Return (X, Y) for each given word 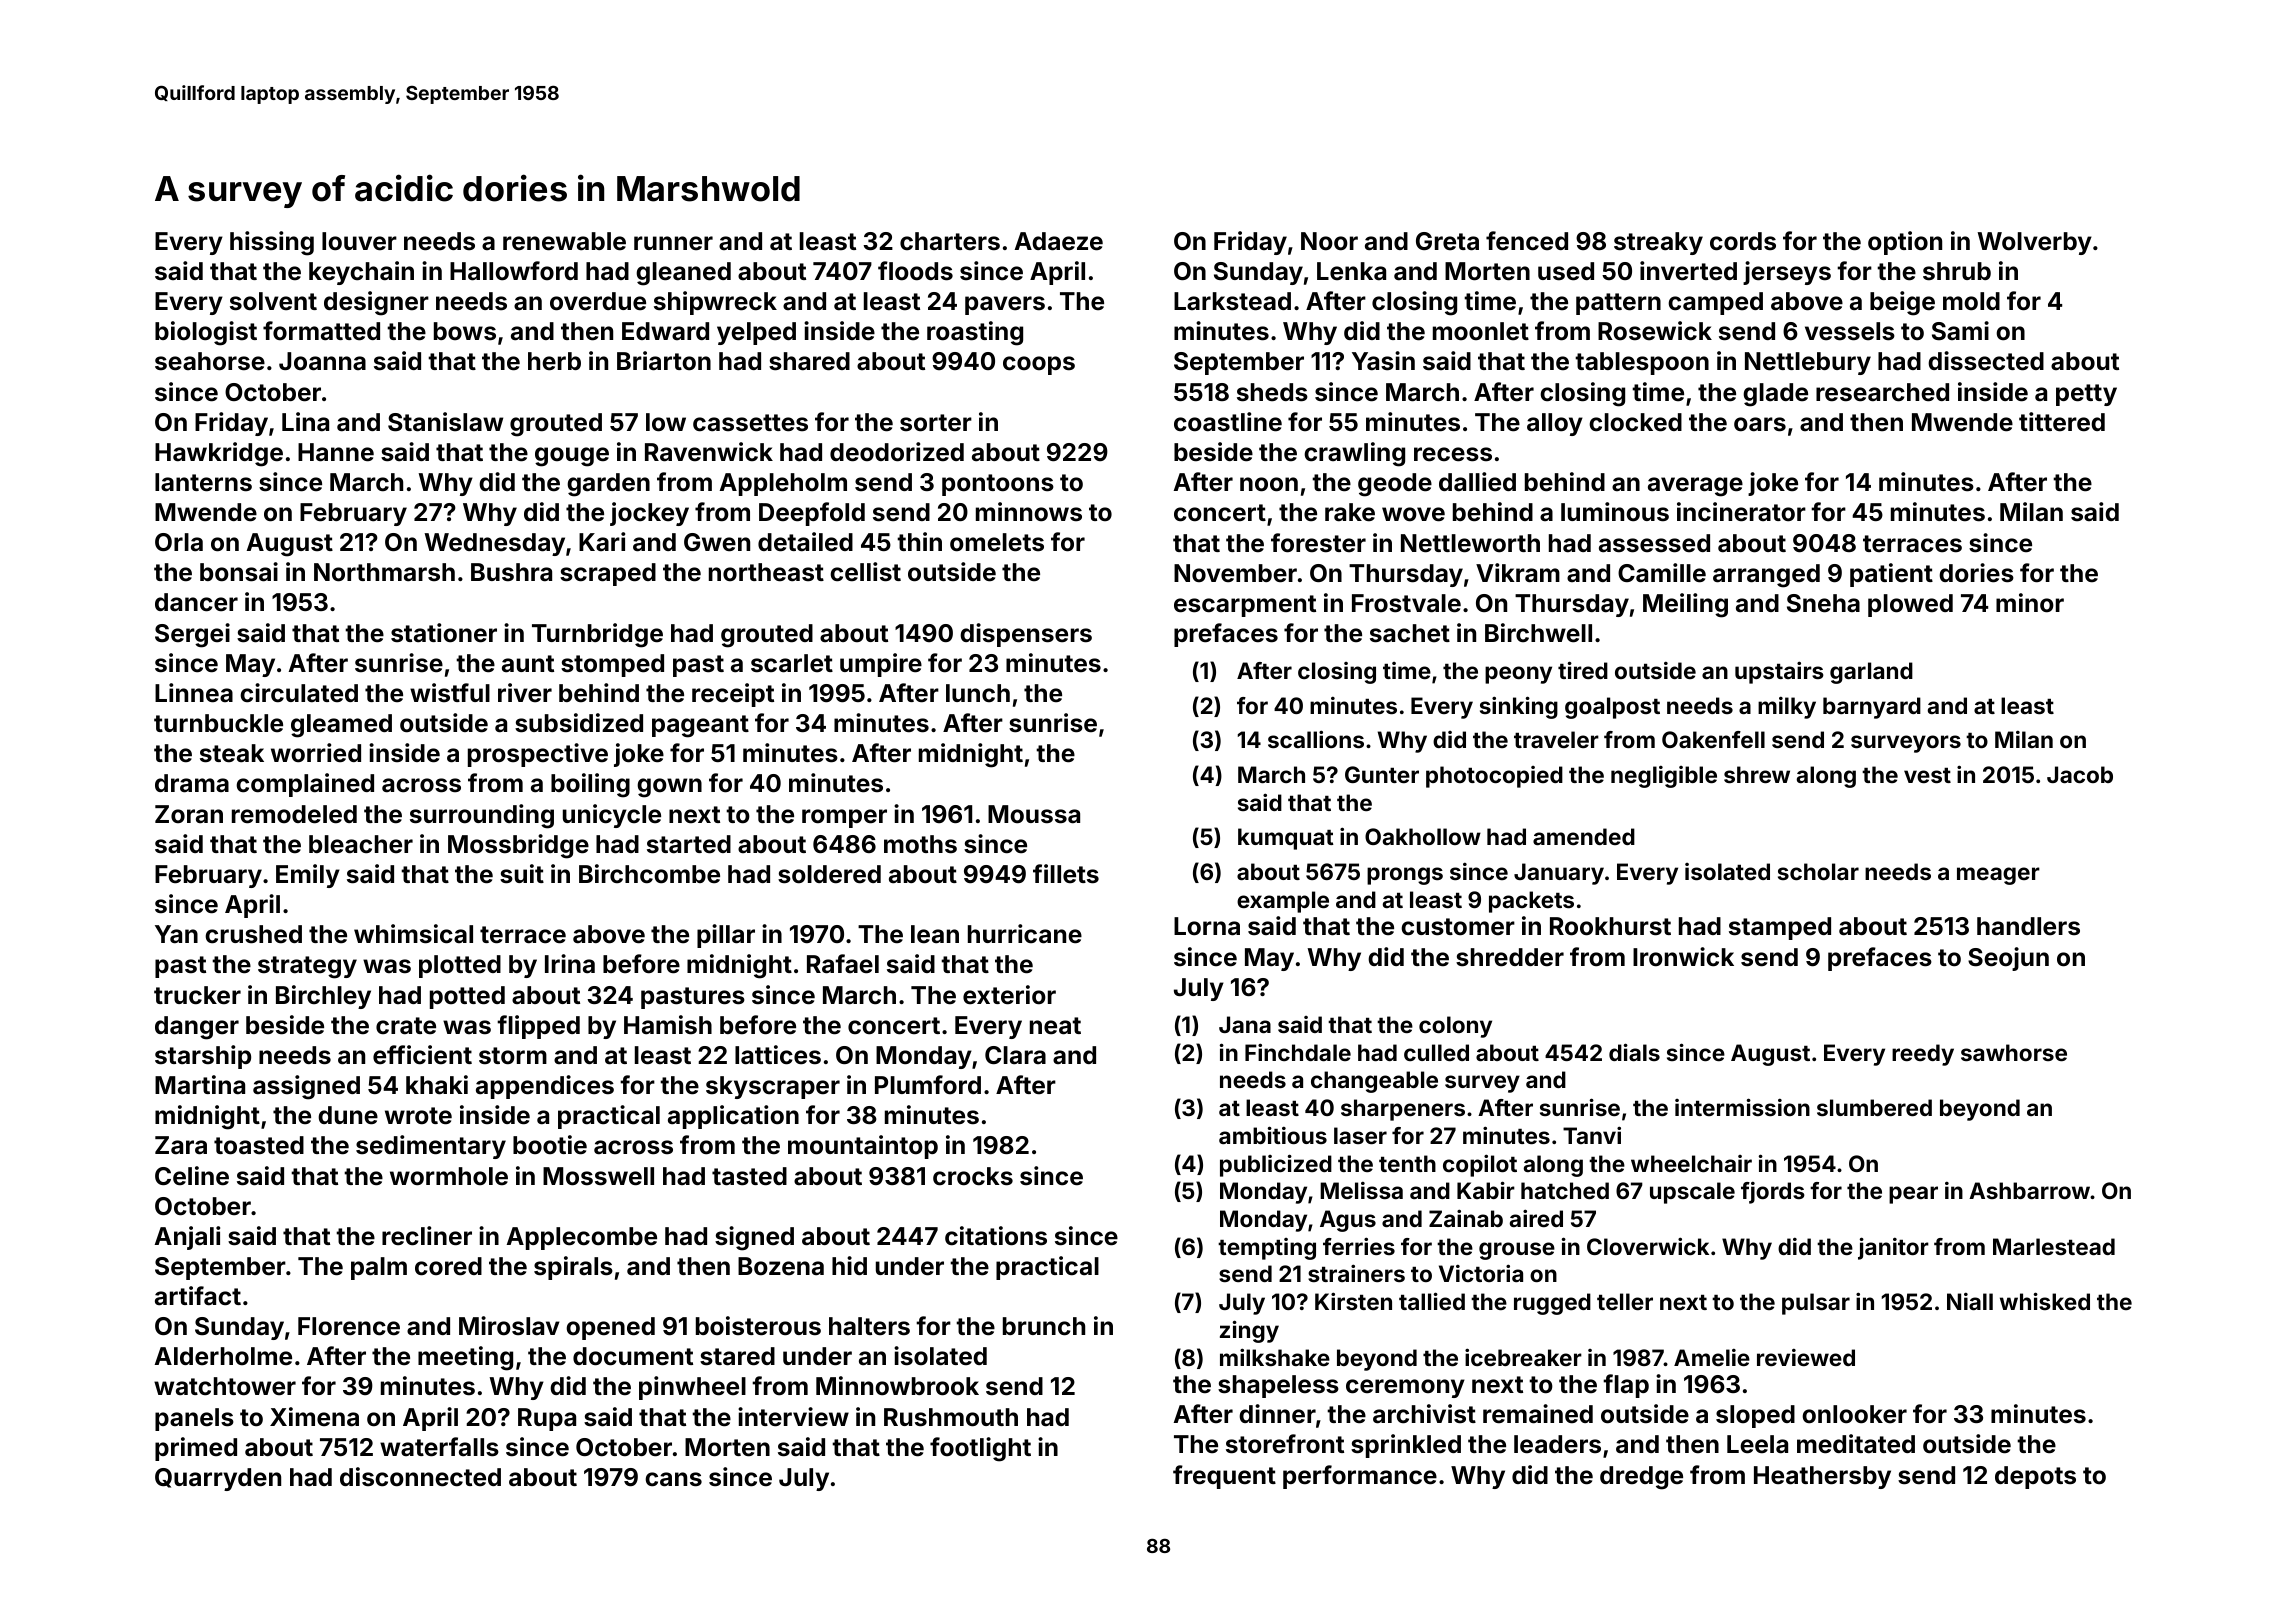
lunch (978, 693)
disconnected (420, 1477)
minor (2030, 603)
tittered (2062, 422)
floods (915, 271)
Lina (305, 422)
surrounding (482, 816)
